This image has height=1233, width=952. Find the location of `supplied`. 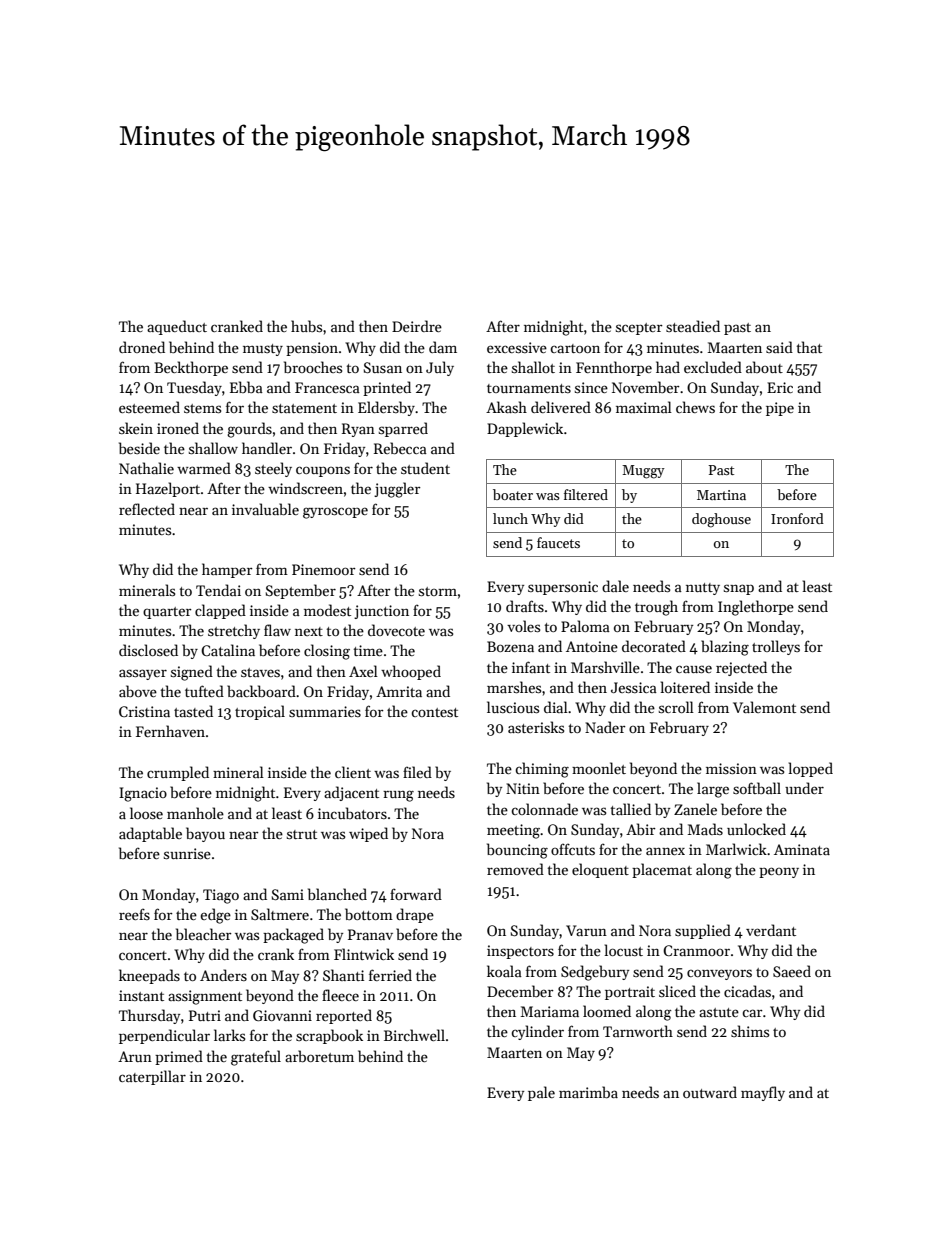

supplied is located at coordinates (703, 931).
